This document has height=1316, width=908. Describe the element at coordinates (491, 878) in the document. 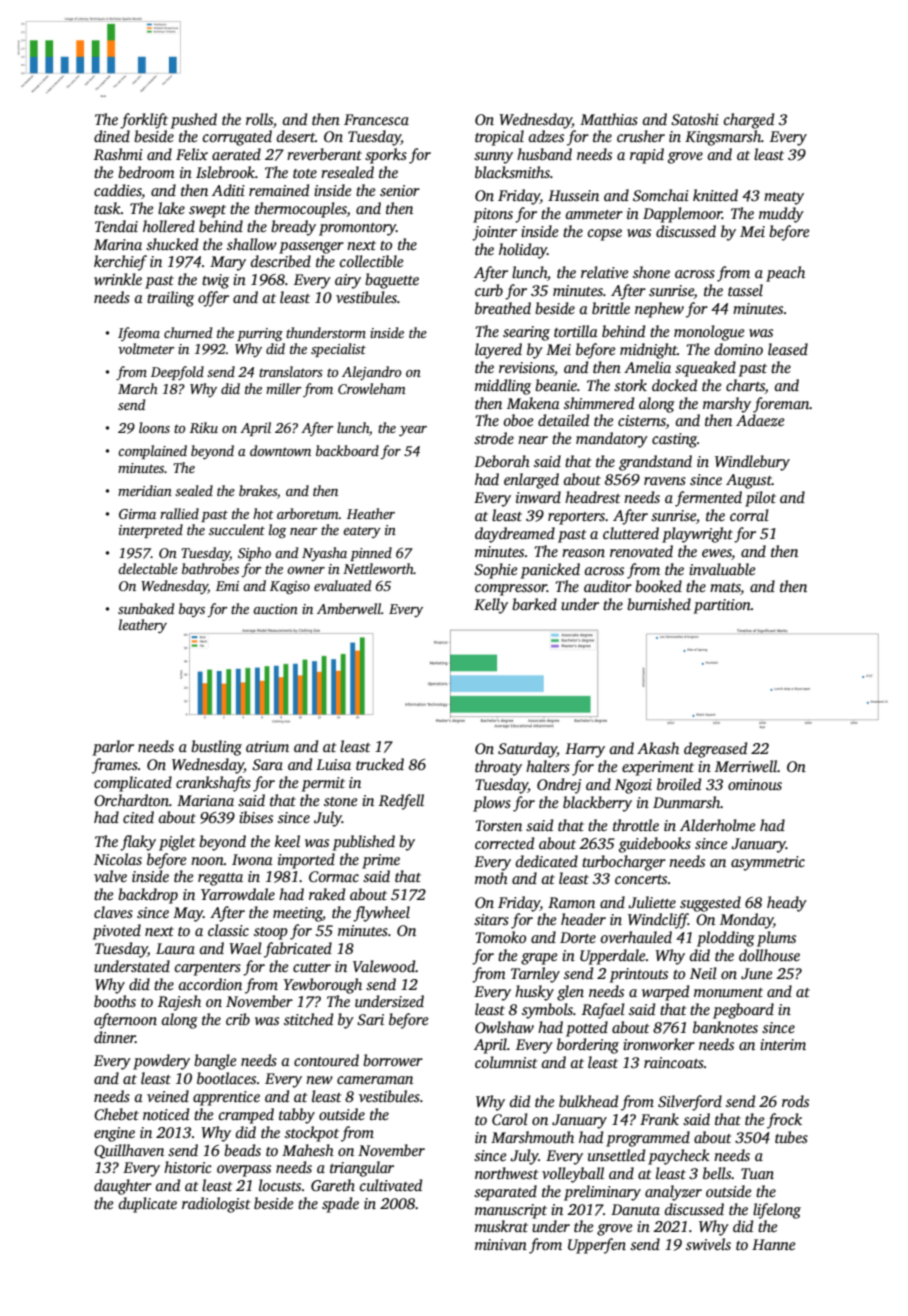

I see `moth` at that location.
